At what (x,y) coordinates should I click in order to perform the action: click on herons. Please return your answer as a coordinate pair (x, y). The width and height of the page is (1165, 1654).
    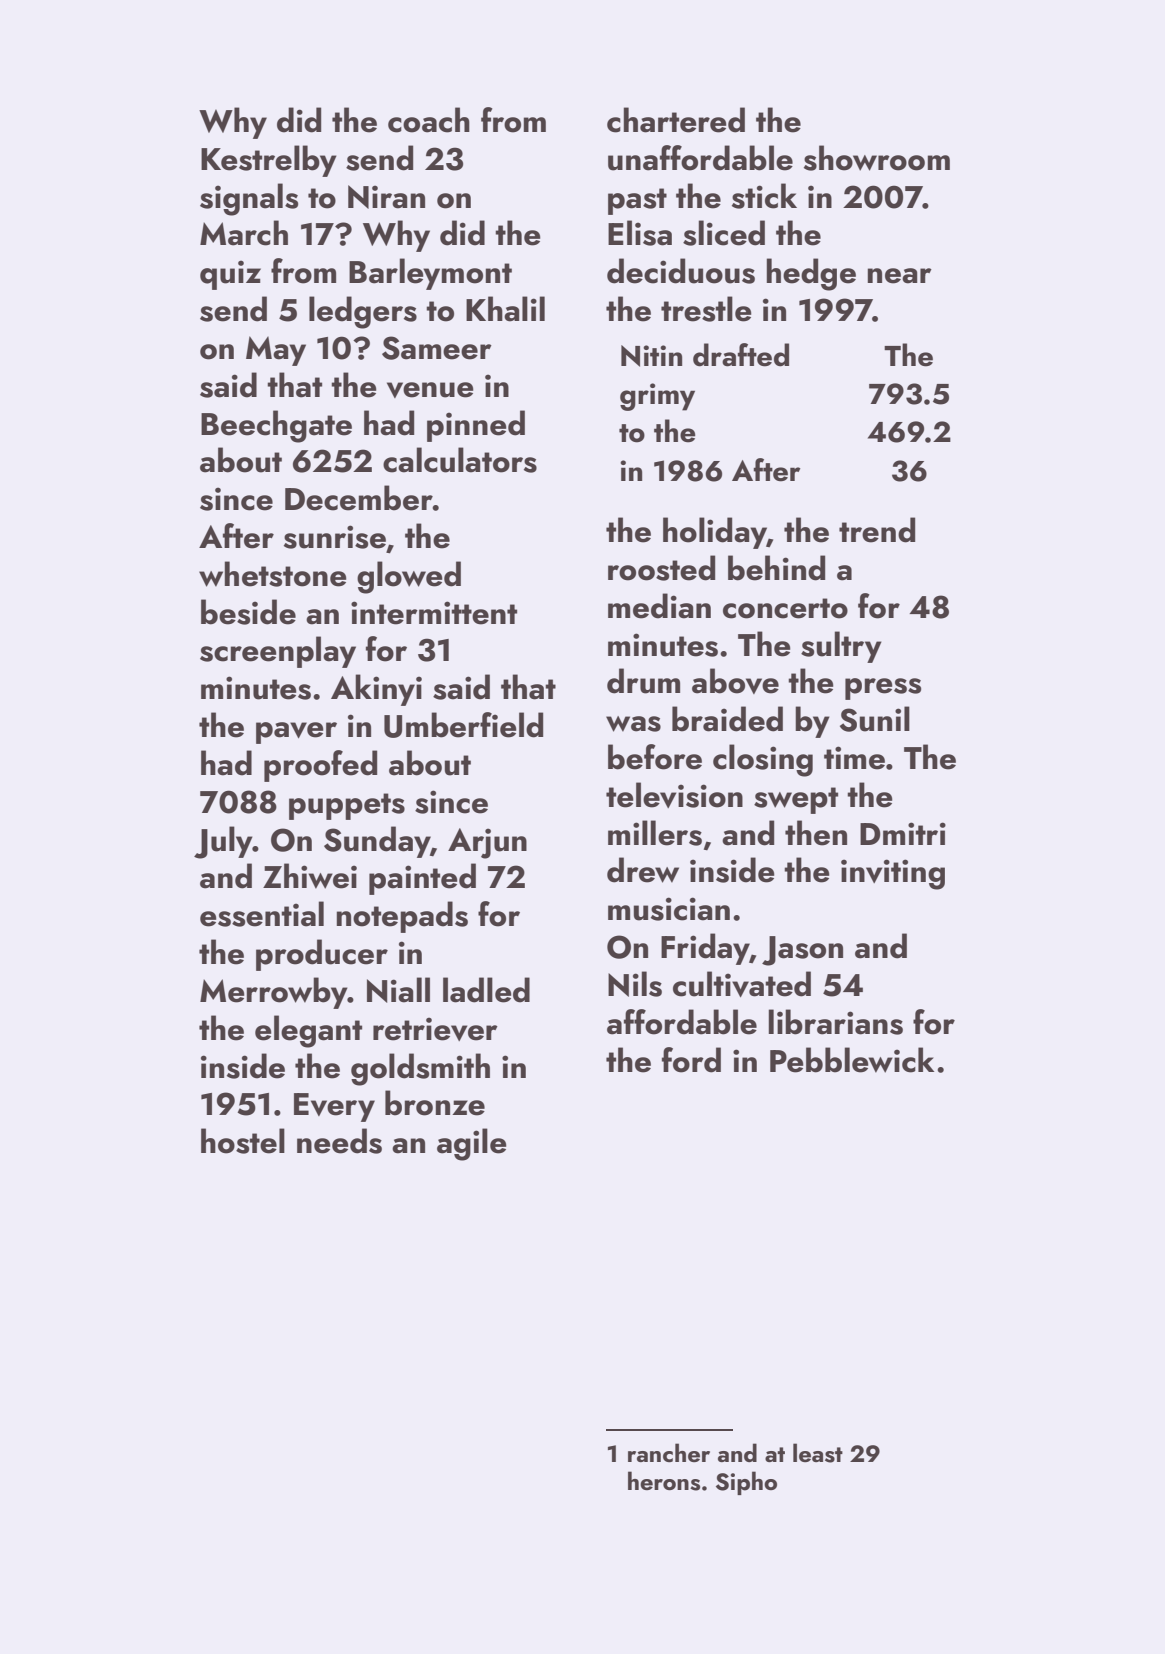
    Looking at the image, I should click on (664, 1481).
